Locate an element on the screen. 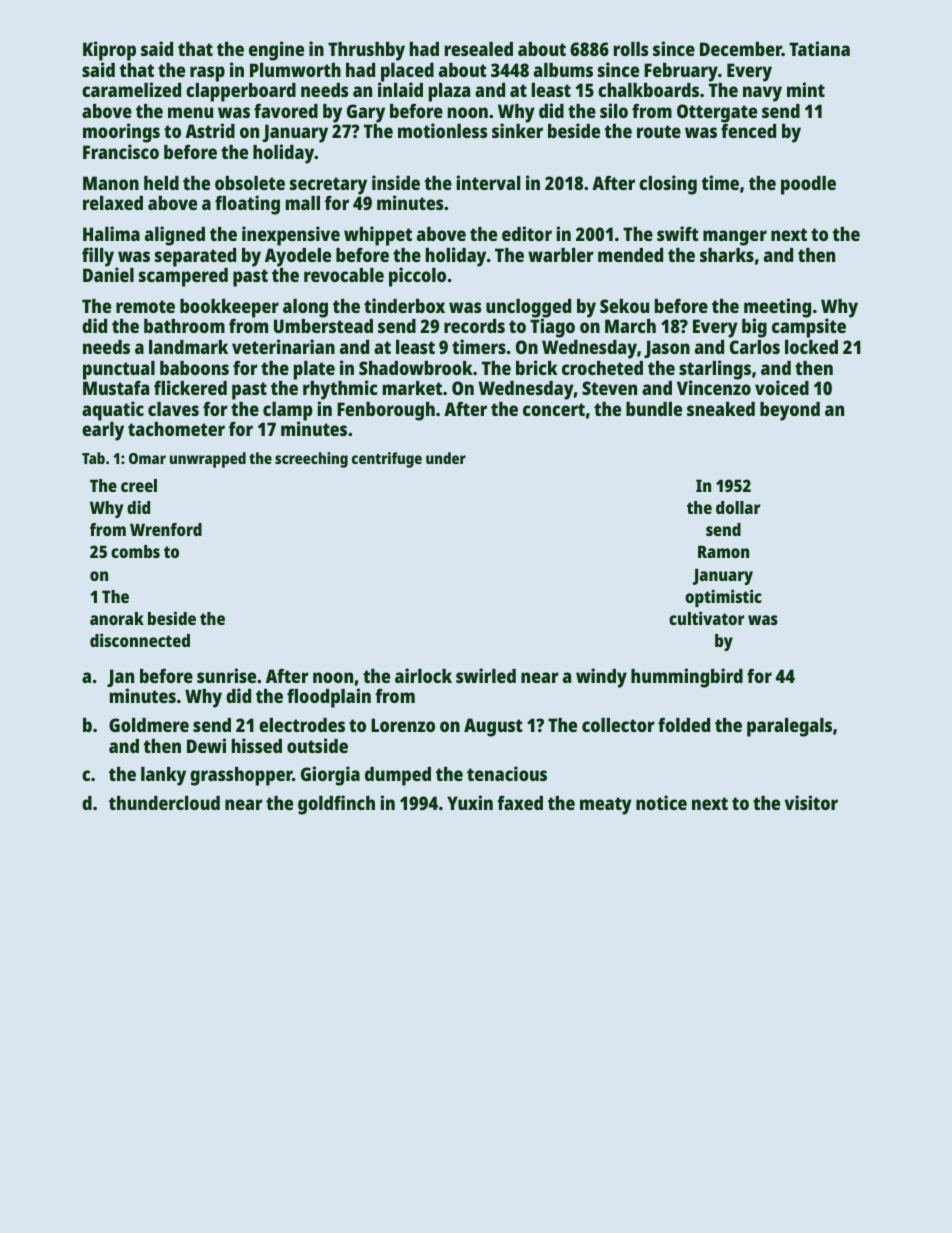 The width and height of the screenshot is (952, 1233). Umberstead is located at coordinates (323, 326).
